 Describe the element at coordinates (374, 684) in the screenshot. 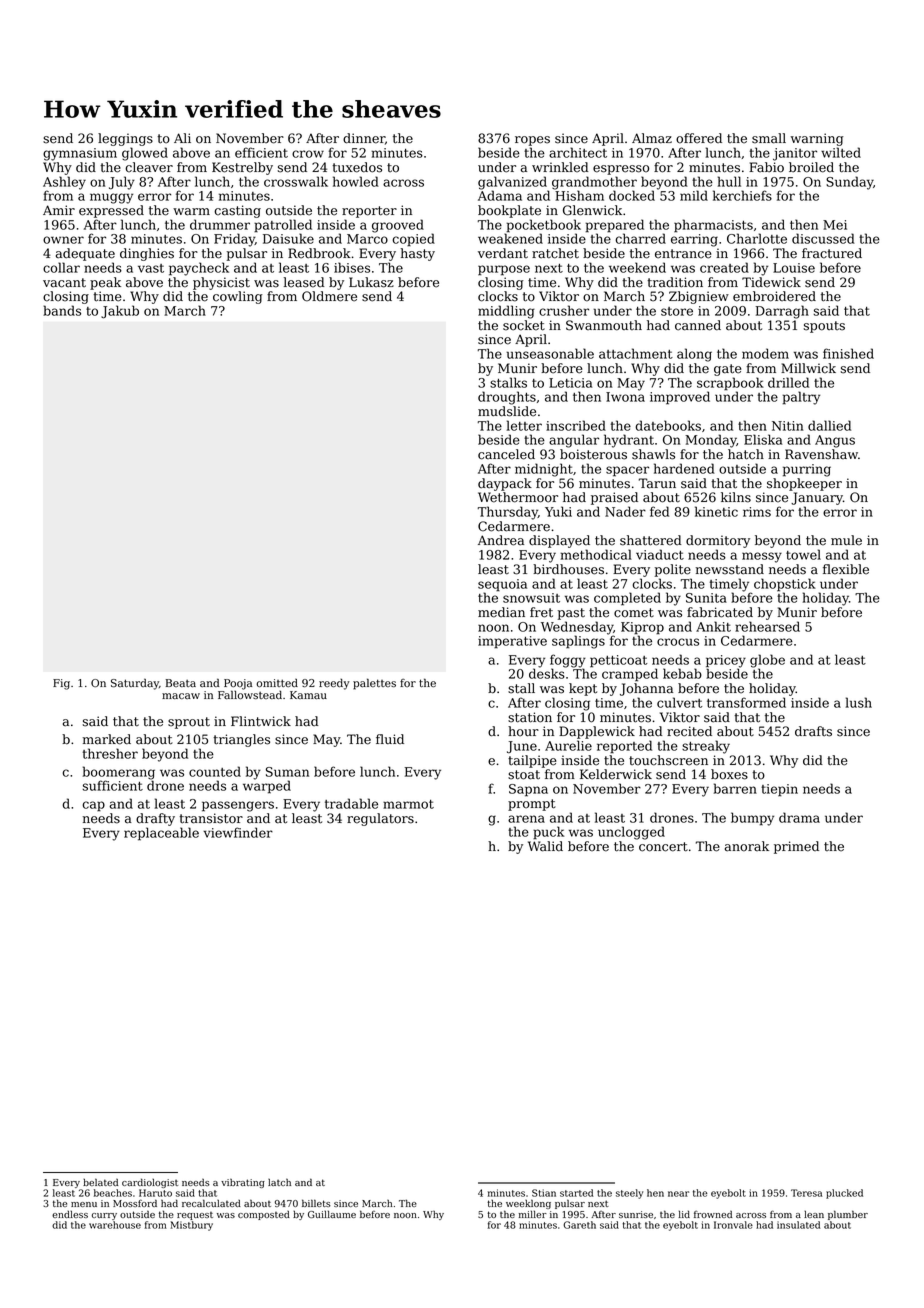

I see `palettes` at that location.
